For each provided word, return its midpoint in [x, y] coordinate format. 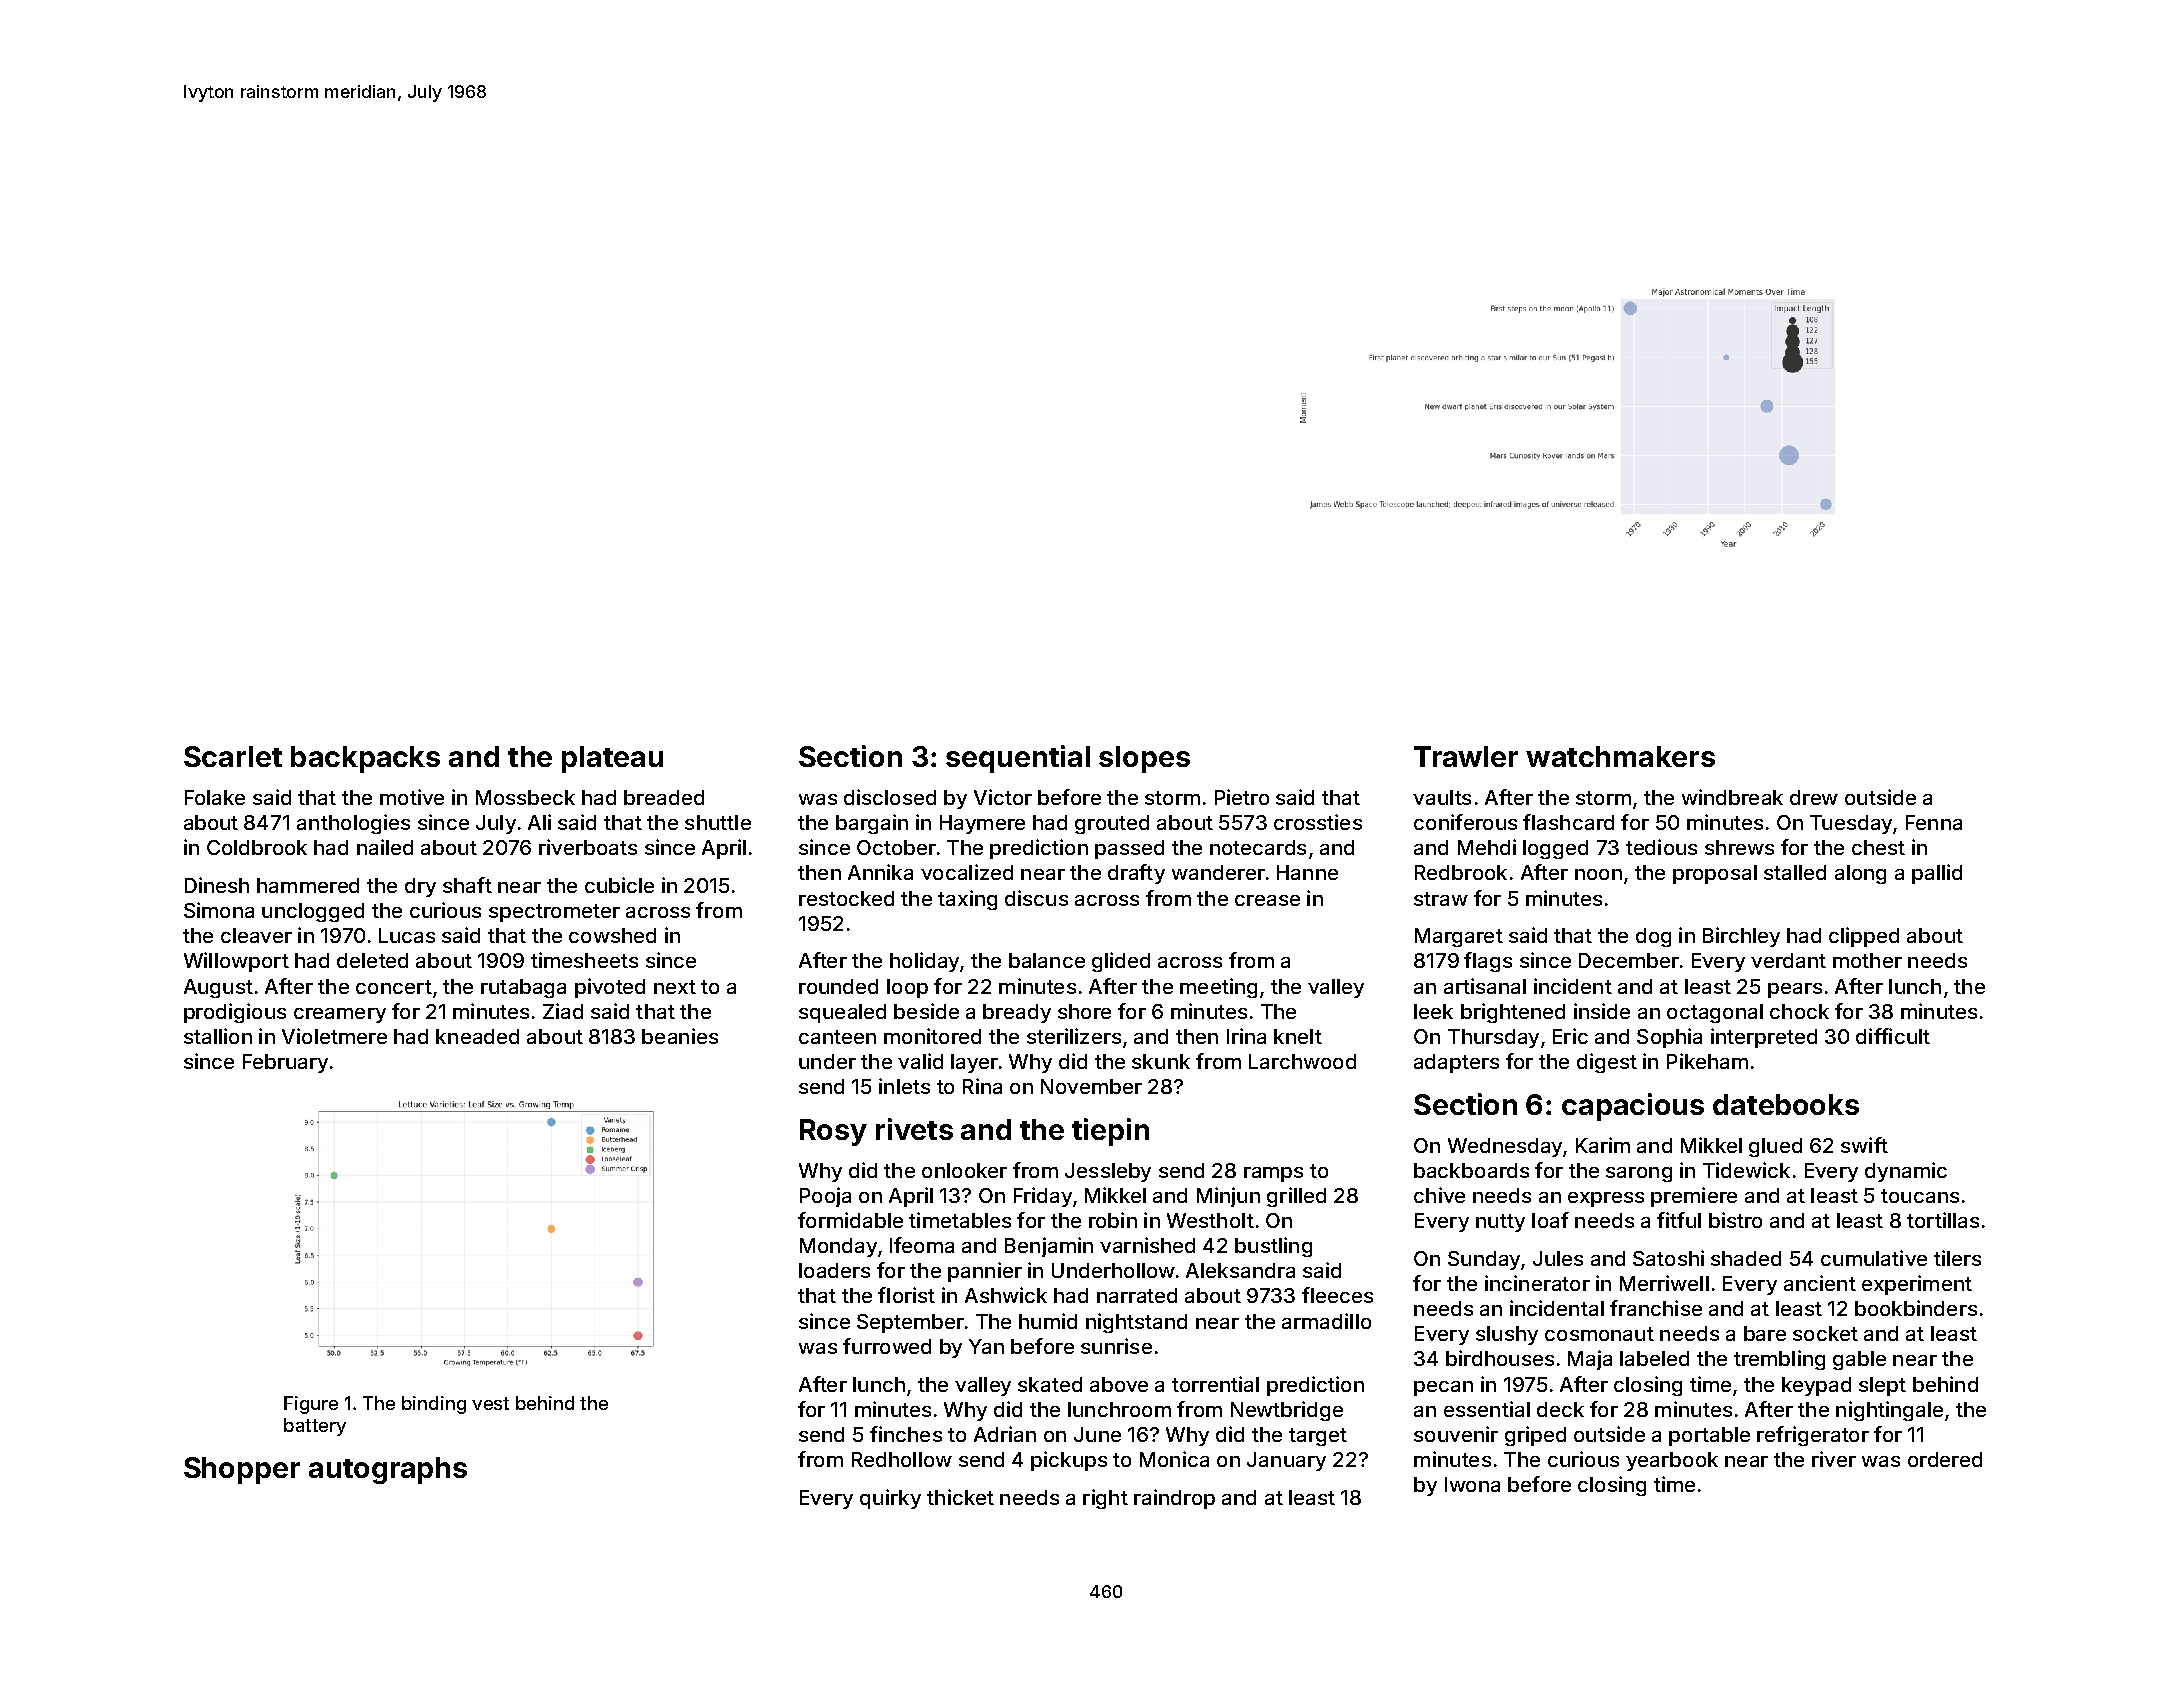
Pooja [825, 1197]
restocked [846, 898]
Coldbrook [257, 847]
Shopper [242, 1470]
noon [1598, 874]
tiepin [1110, 1132]
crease [1267, 900]
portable [1709, 1436]
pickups [1069, 1461]
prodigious [235, 1013]
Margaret [1459, 937]
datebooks [1786, 1104]
